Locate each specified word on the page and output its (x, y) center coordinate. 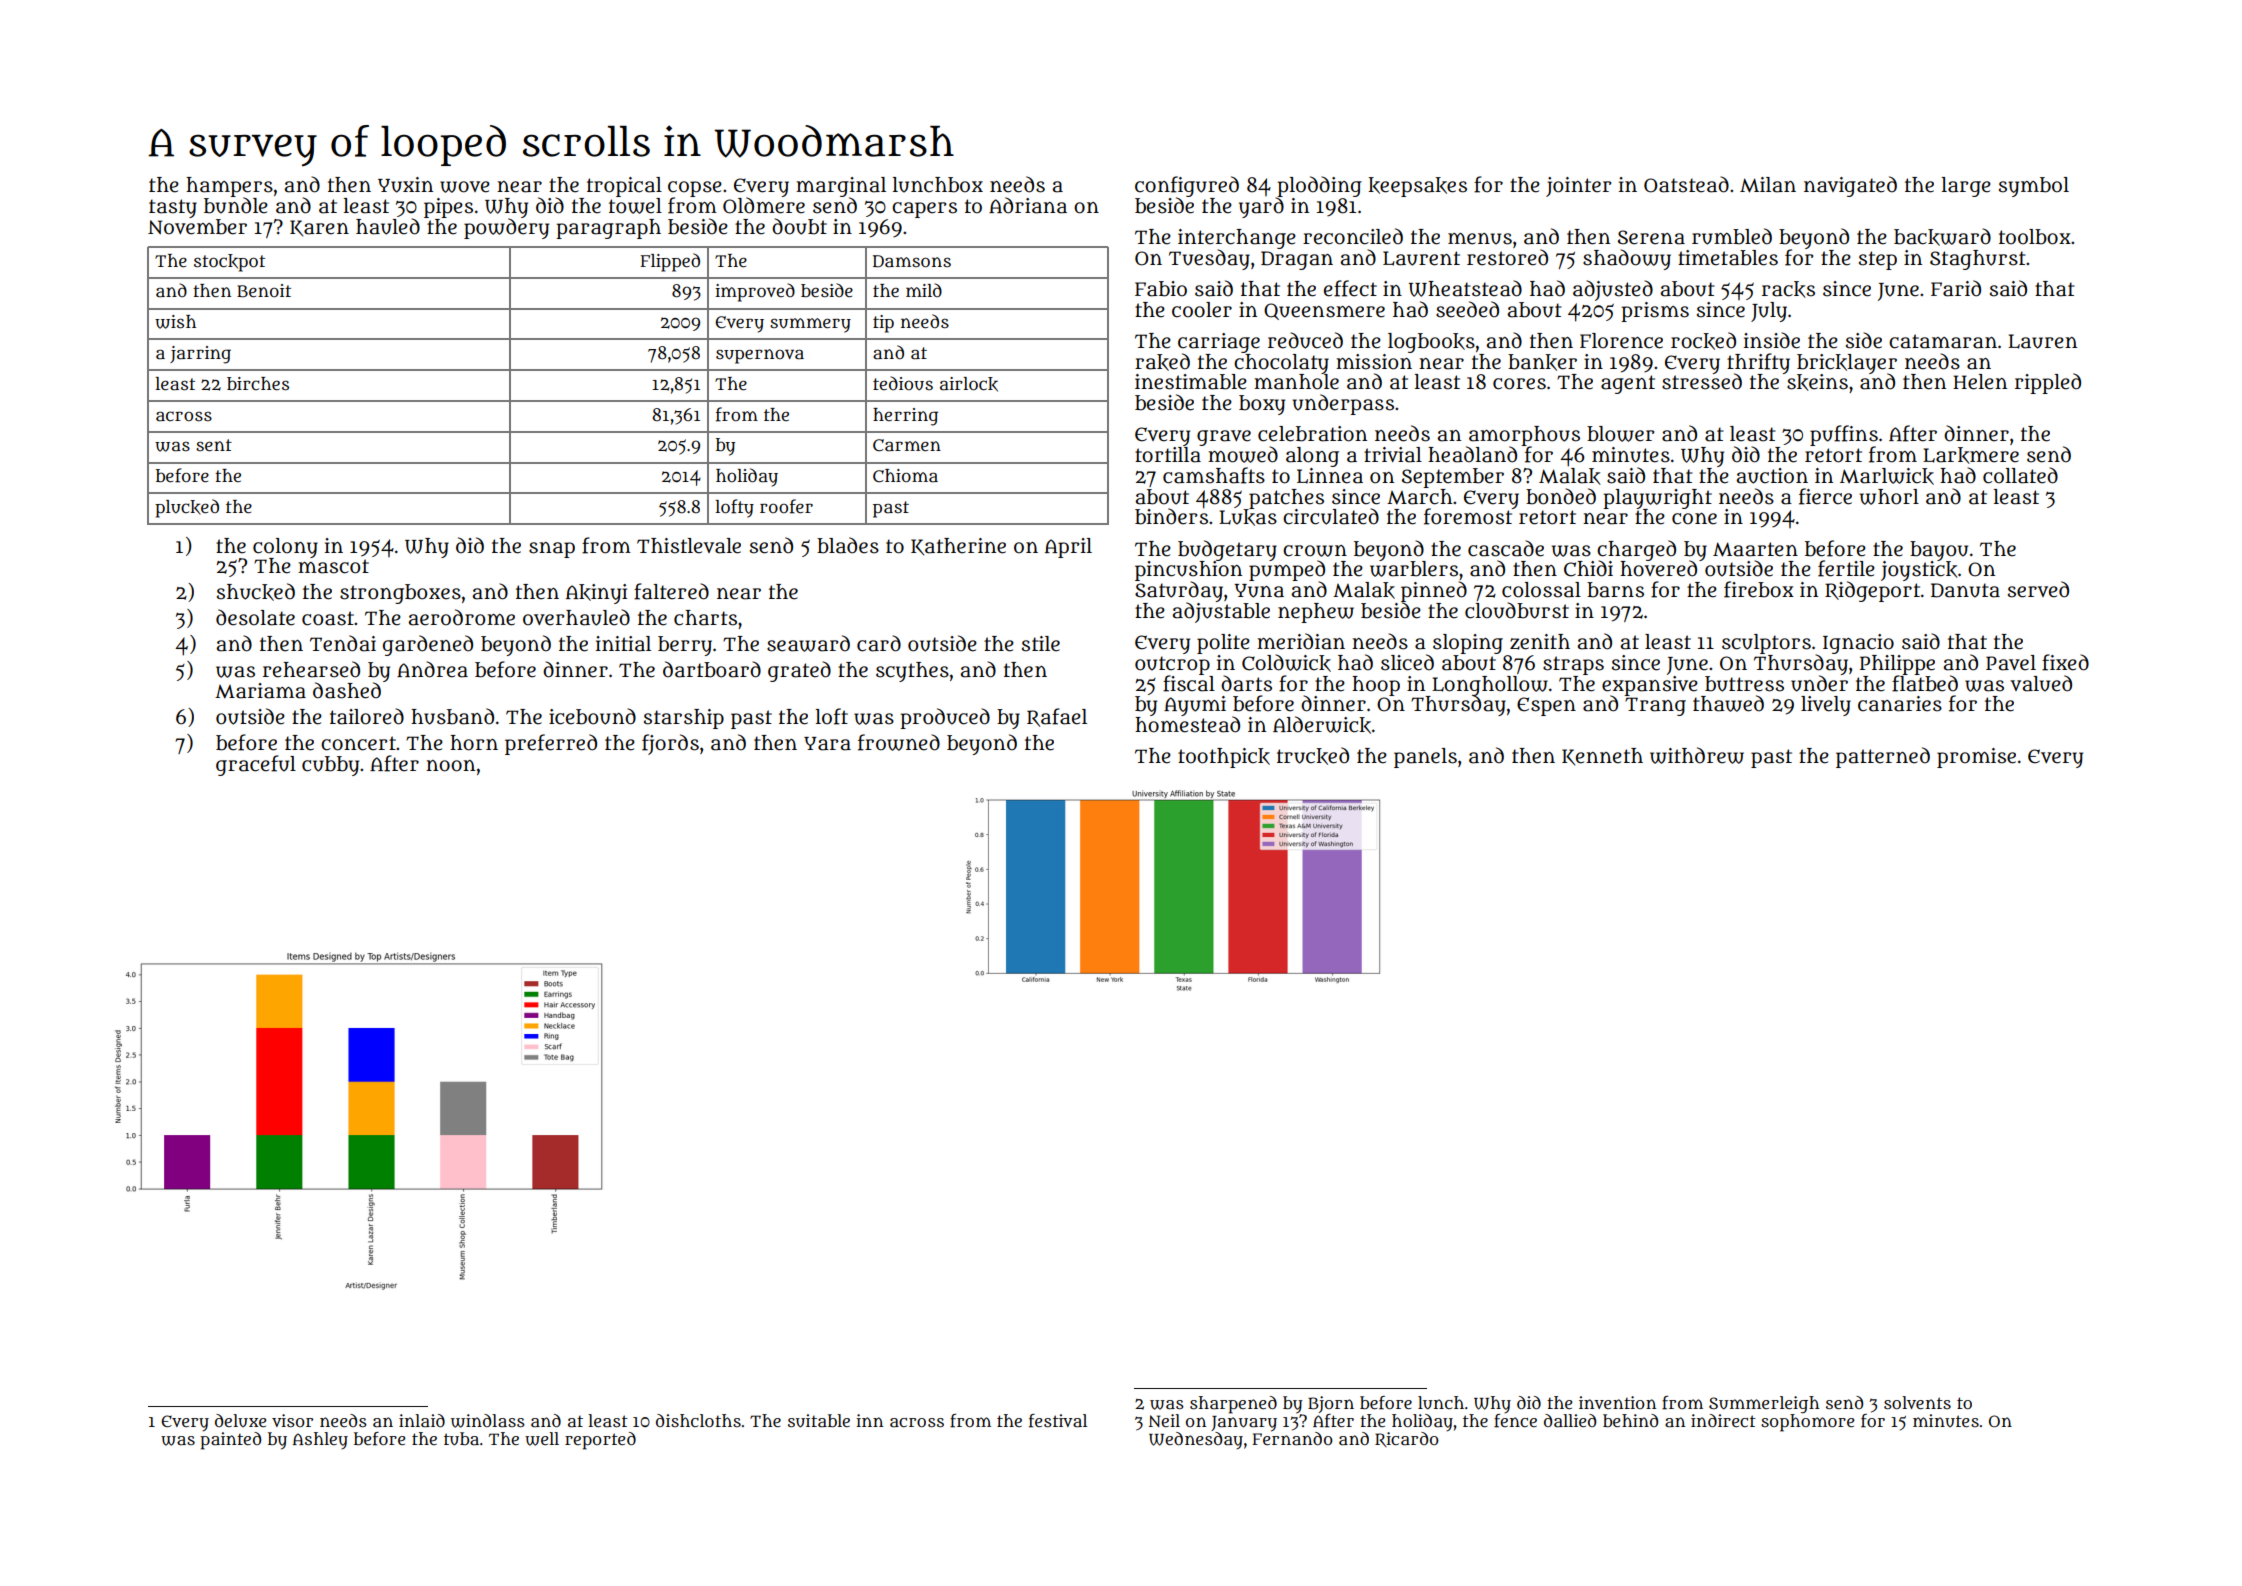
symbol (2034, 187)
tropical (624, 187)
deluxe (240, 1420)
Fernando (1292, 1438)
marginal (841, 187)
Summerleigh (1764, 1405)
